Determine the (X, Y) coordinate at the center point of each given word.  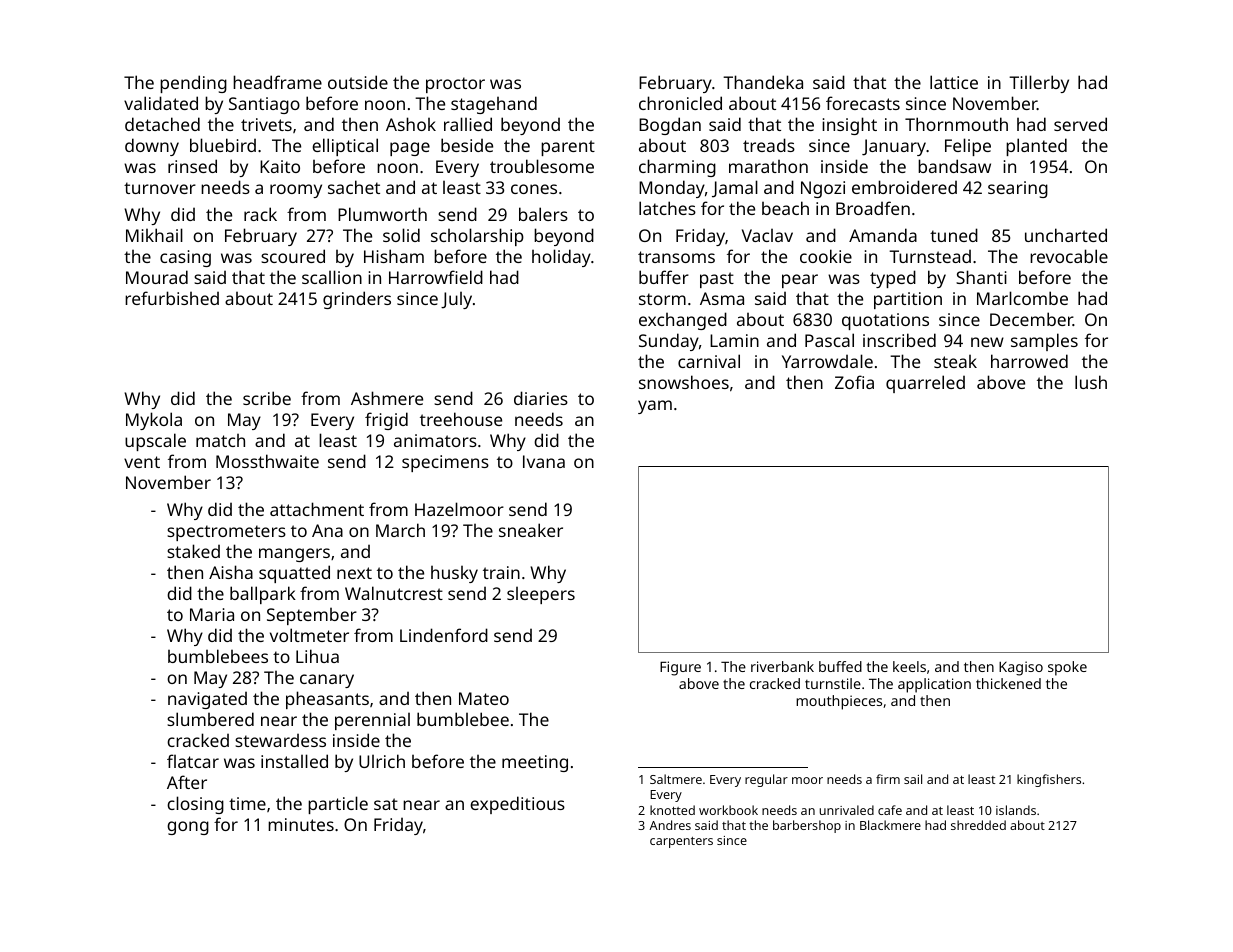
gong (188, 828)
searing (1018, 189)
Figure (680, 668)
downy (152, 147)
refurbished (172, 298)
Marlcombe (1022, 298)
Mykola (154, 421)
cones (534, 189)
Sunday (669, 342)
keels (909, 666)
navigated (207, 700)
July (456, 300)
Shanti (981, 277)
